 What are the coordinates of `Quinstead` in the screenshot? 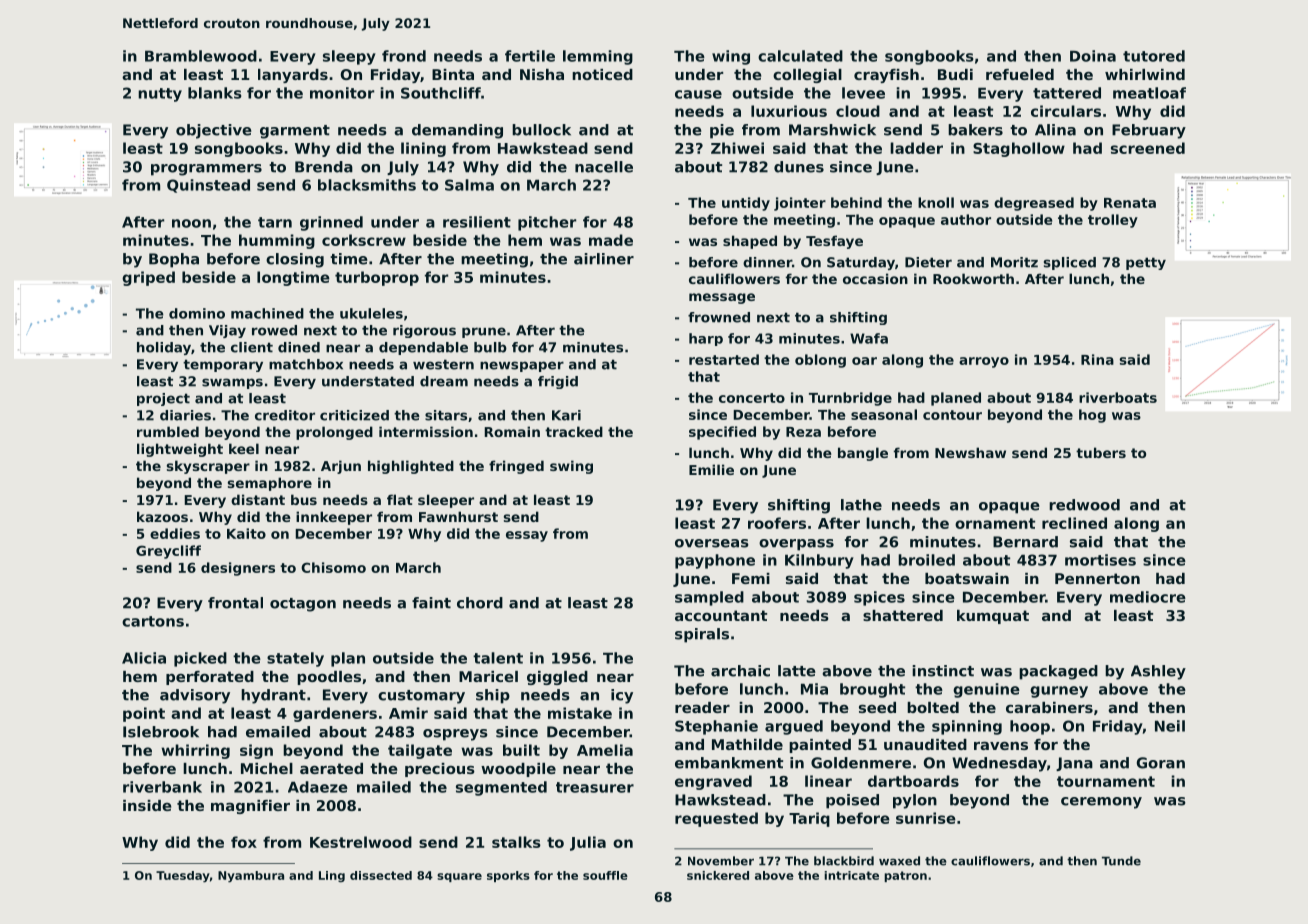 It's located at (208, 186).
